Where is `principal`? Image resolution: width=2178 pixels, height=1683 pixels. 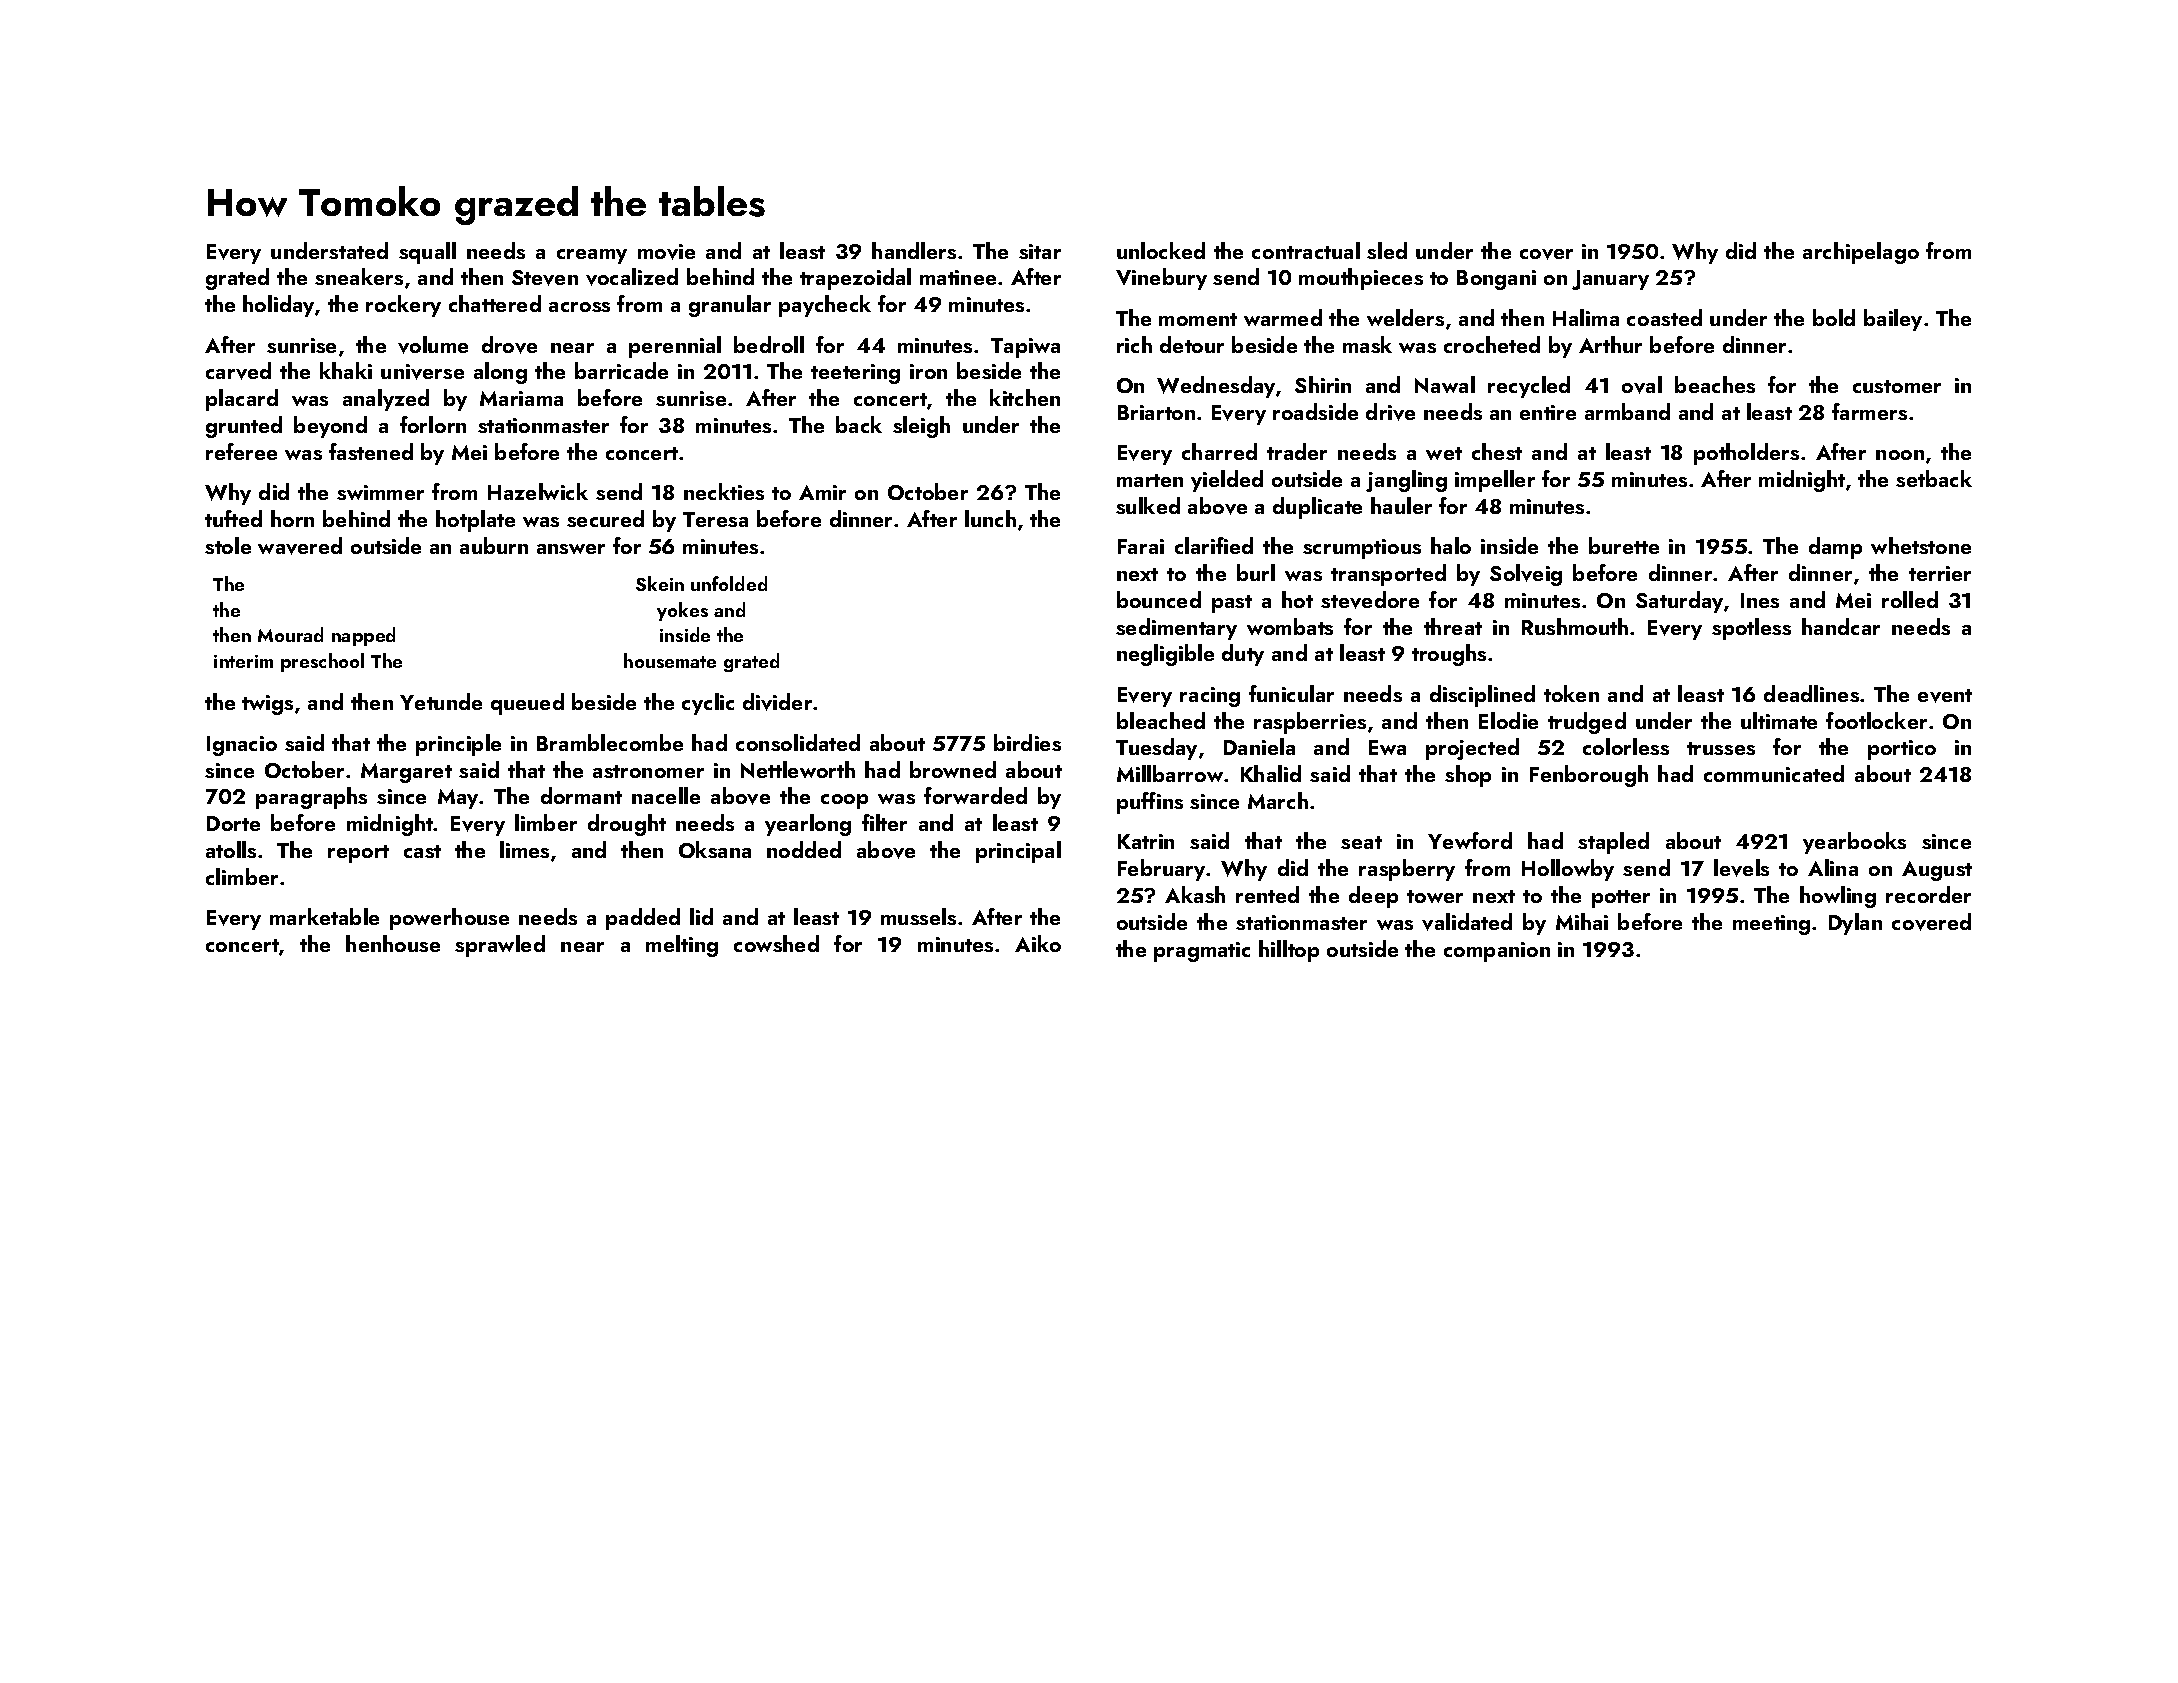 principal is located at coordinates (1018, 852).
